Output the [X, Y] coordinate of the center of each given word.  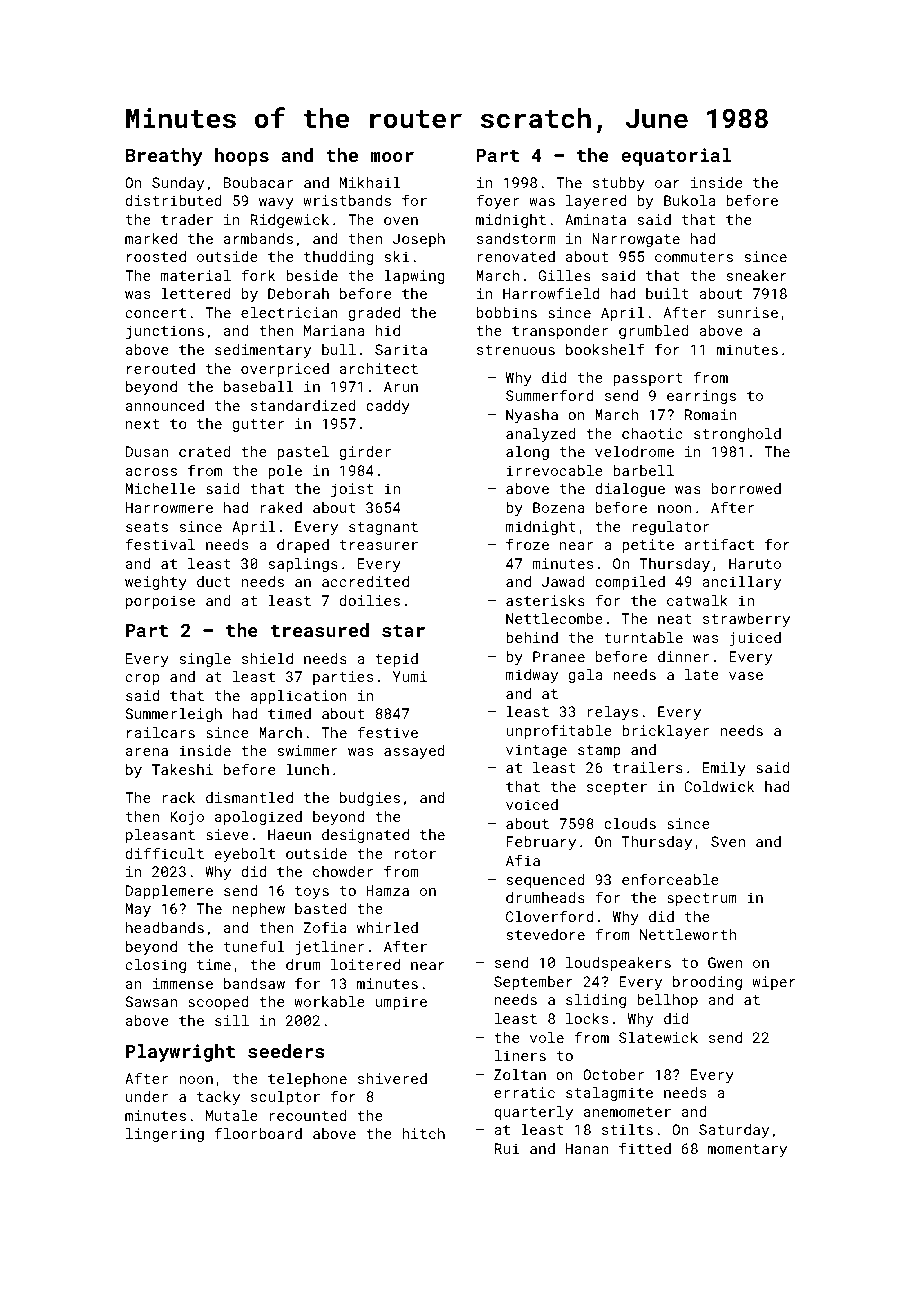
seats [147, 527]
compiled [630, 583]
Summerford [549, 395]
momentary [747, 1150]
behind [532, 637]
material [196, 275]
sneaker [757, 275]
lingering [165, 1135]
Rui [507, 1148]
